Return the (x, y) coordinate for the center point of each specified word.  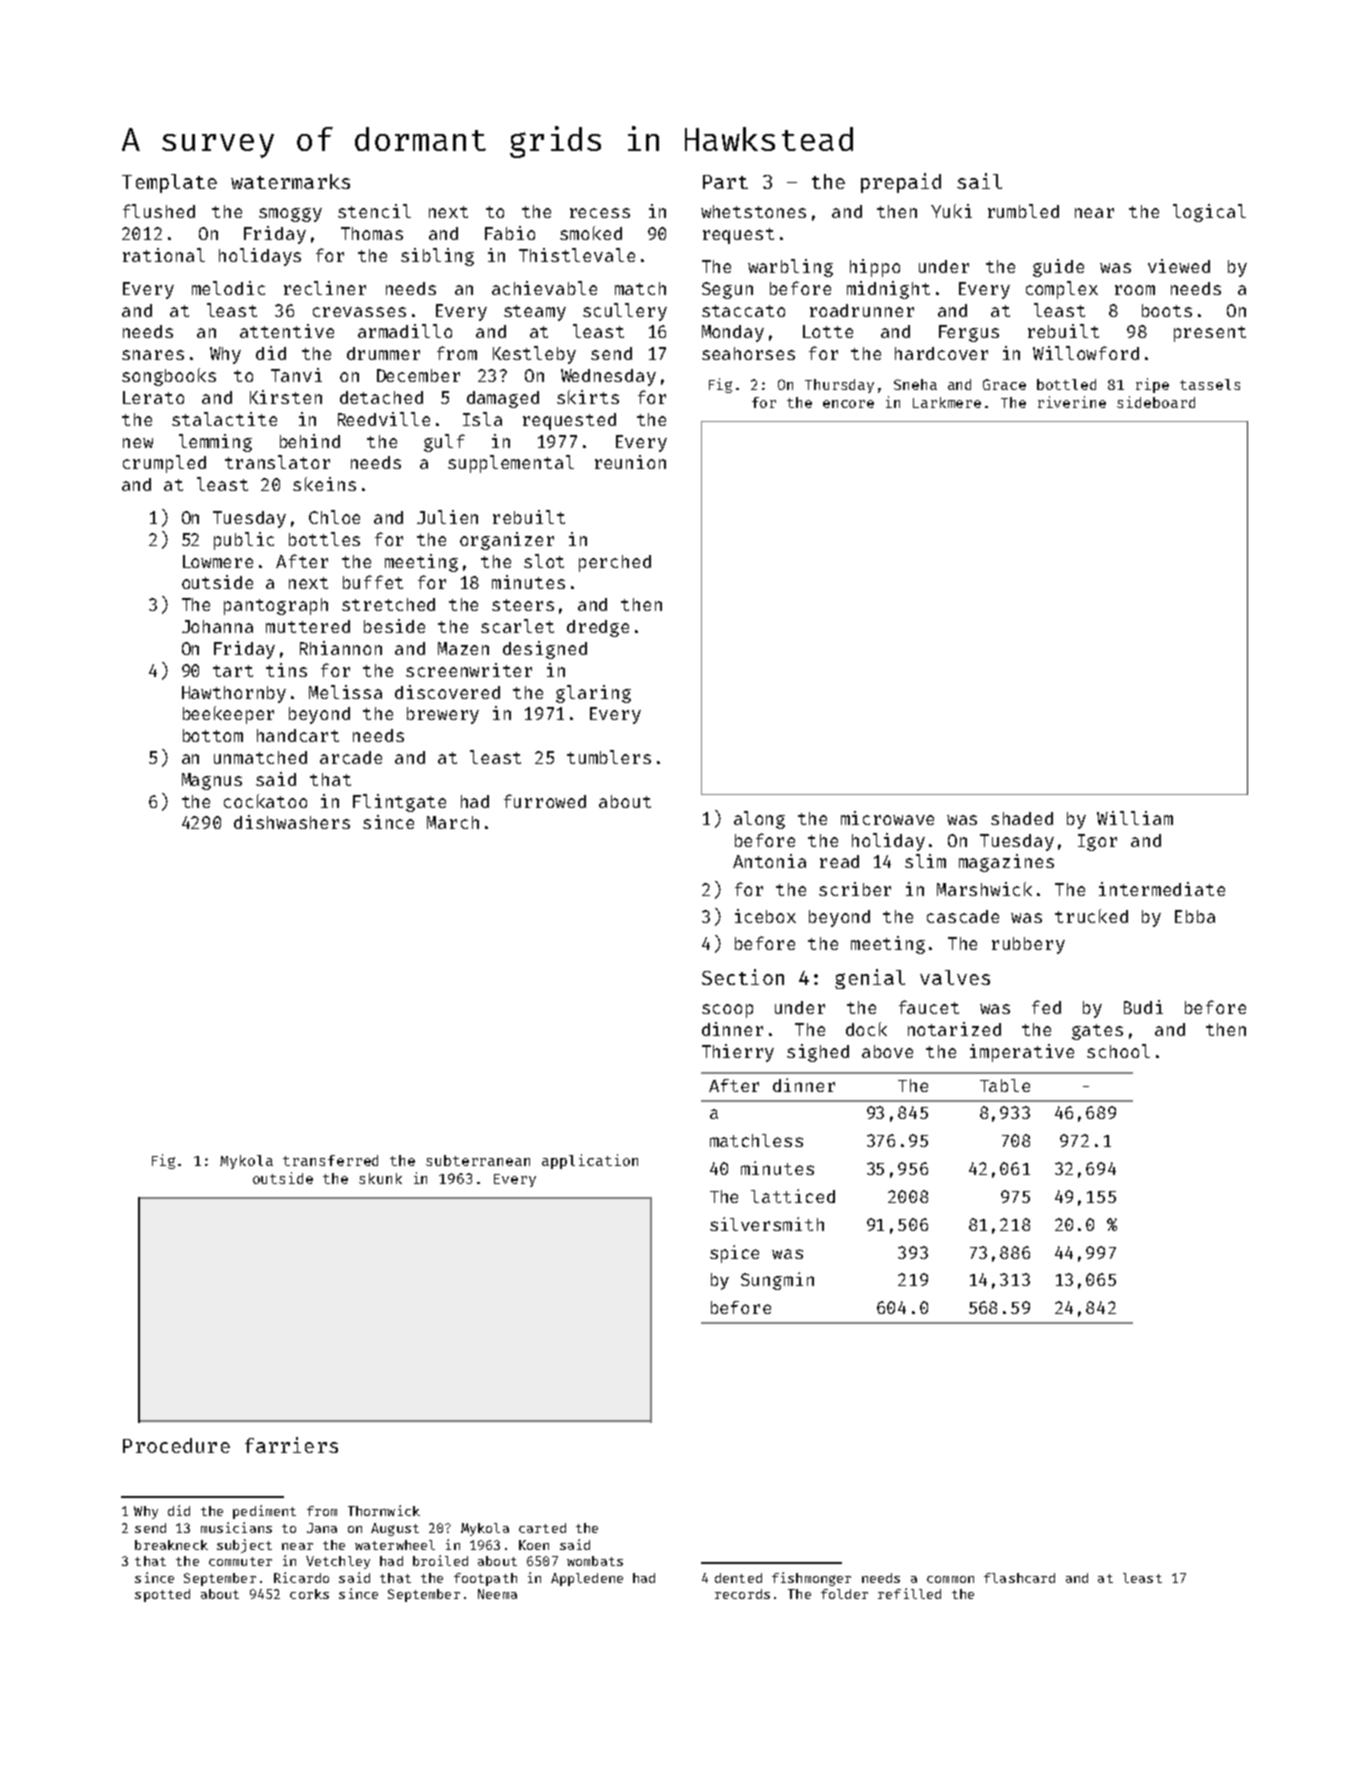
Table (1005, 1085)
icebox (765, 916)
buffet (373, 582)
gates (1097, 1032)
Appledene (587, 1579)
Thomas (372, 233)
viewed (1179, 266)
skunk (380, 1178)
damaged (503, 399)
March (453, 822)
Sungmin (777, 1281)
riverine (1072, 402)
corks (309, 1594)
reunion (630, 462)
